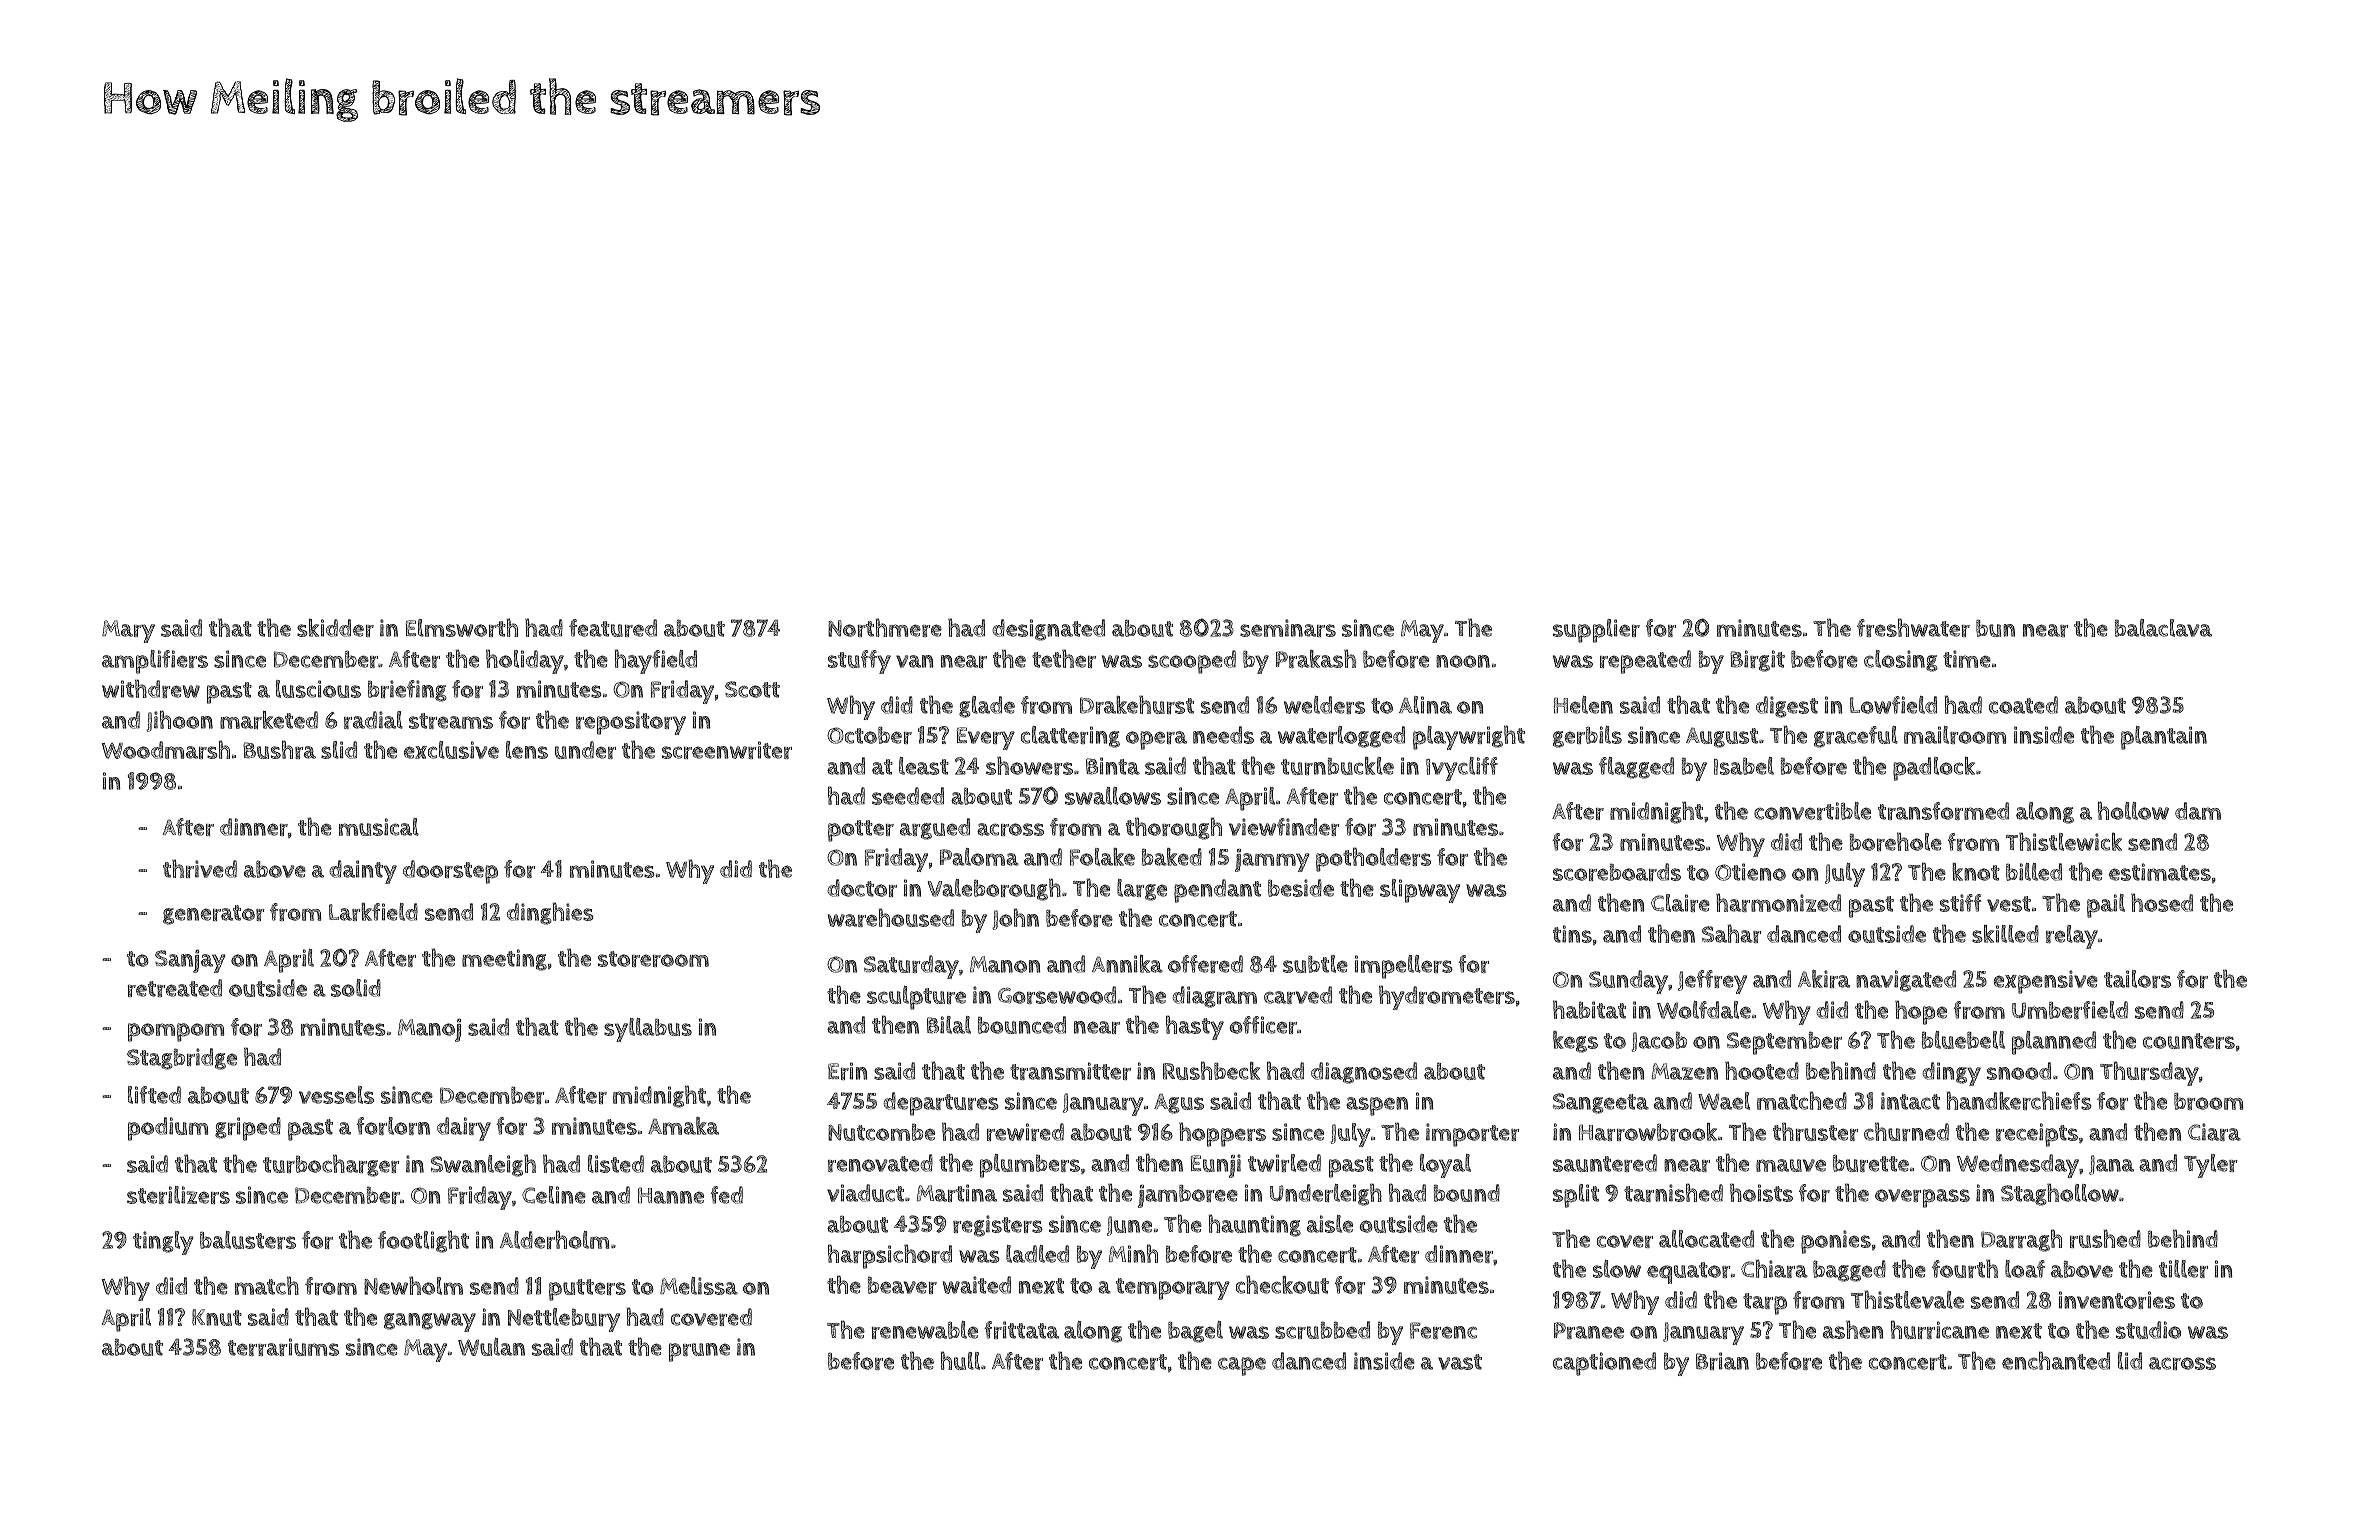 The height and width of the screenshot is (1523, 2354). What do you see at coordinates (1849, 1271) in the screenshot?
I see `bagged` at bounding box center [1849, 1271].
